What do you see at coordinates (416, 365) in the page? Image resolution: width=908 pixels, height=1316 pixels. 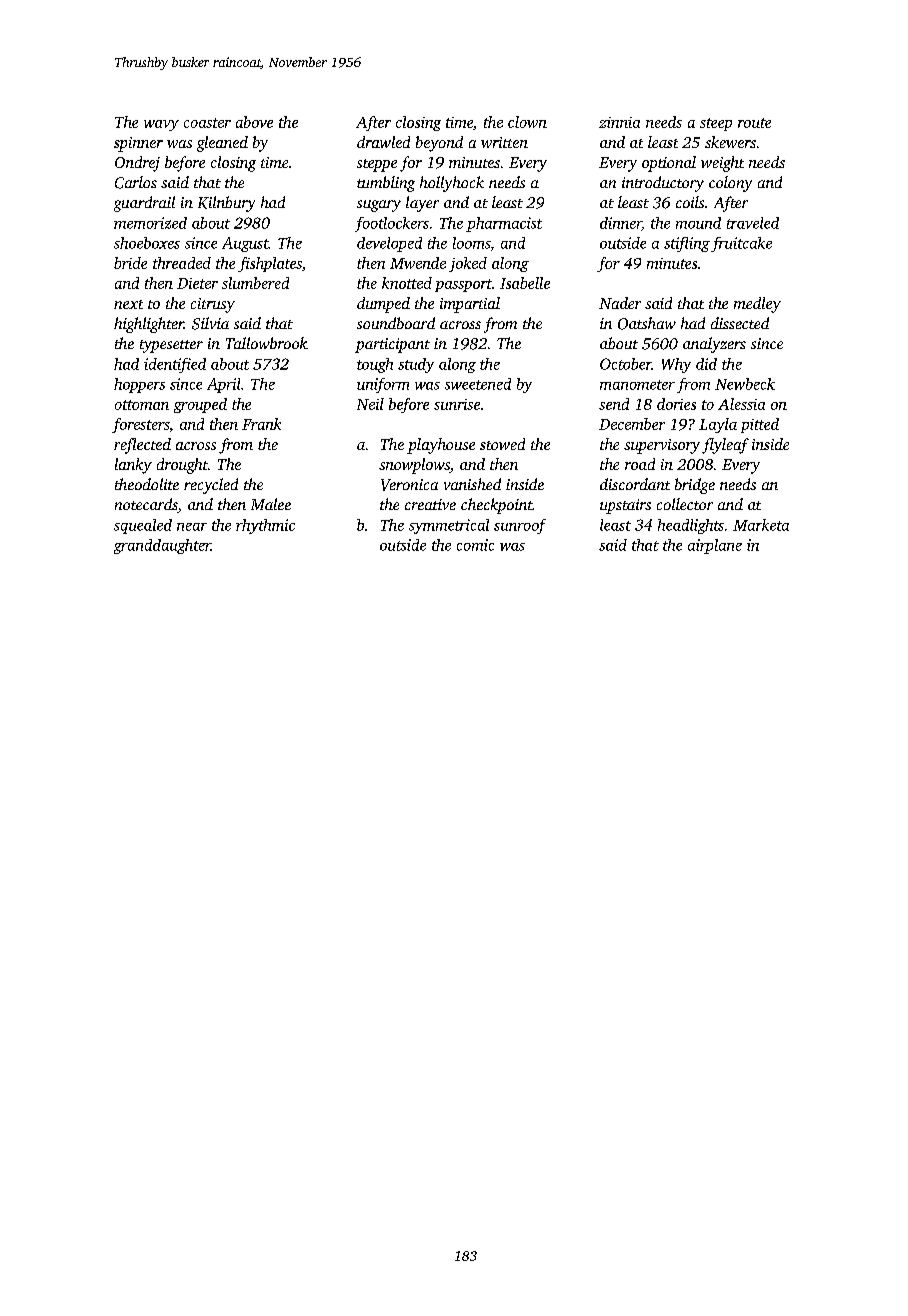 I see `study` at bounding box center [416, 365].
